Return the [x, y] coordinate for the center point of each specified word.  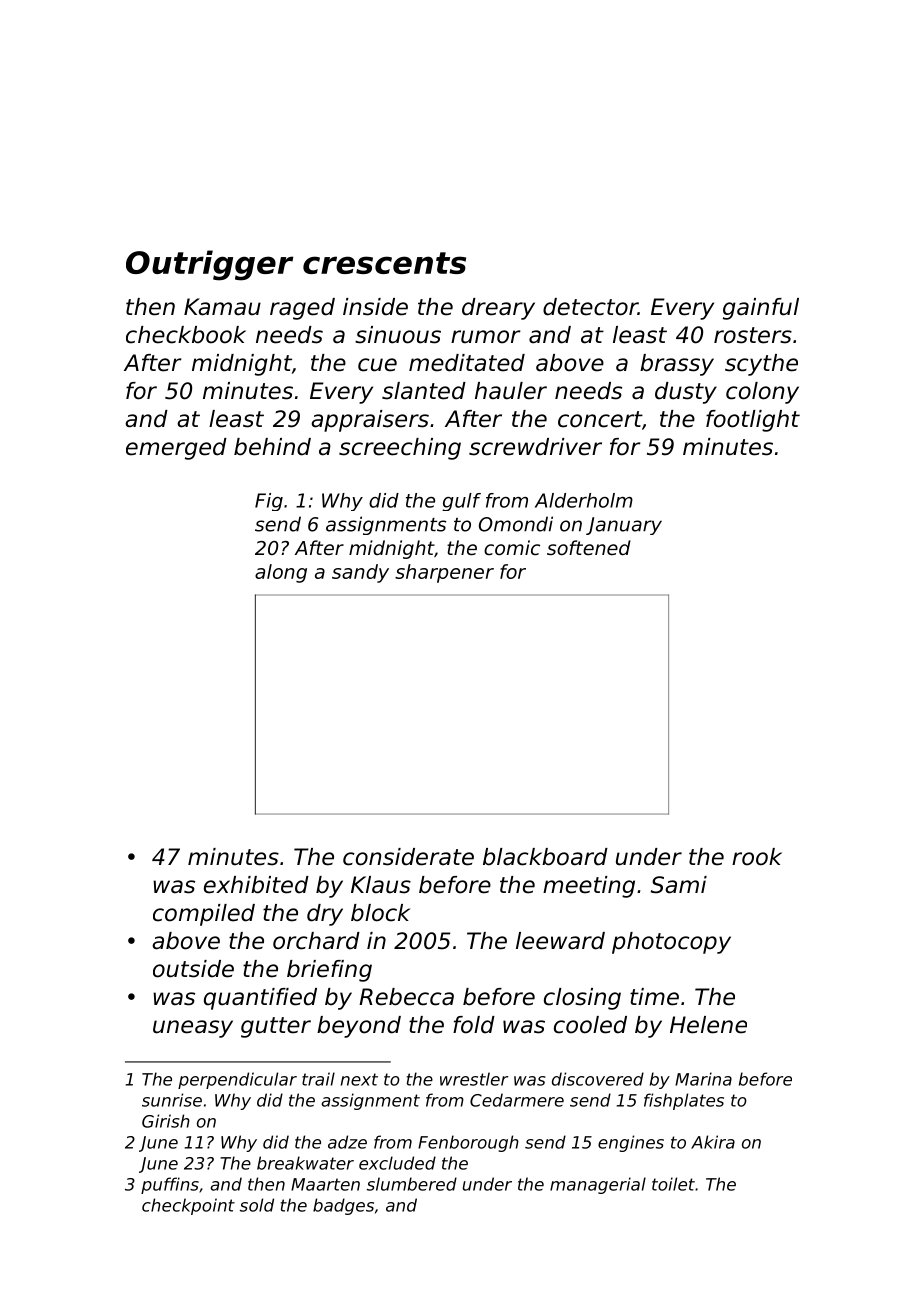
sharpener [444, 573]
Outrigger [209, 265]
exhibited [256, 885]
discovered [598, 1079]
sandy [360, 573]
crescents [384, 263]
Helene [708, 1025]
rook [757, 857]
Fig [269, 502]
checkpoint [188, 1206]
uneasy [193, 1029]
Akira [713, 1142]
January [624, 526]
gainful [761, 309]
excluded [397, 1163]
